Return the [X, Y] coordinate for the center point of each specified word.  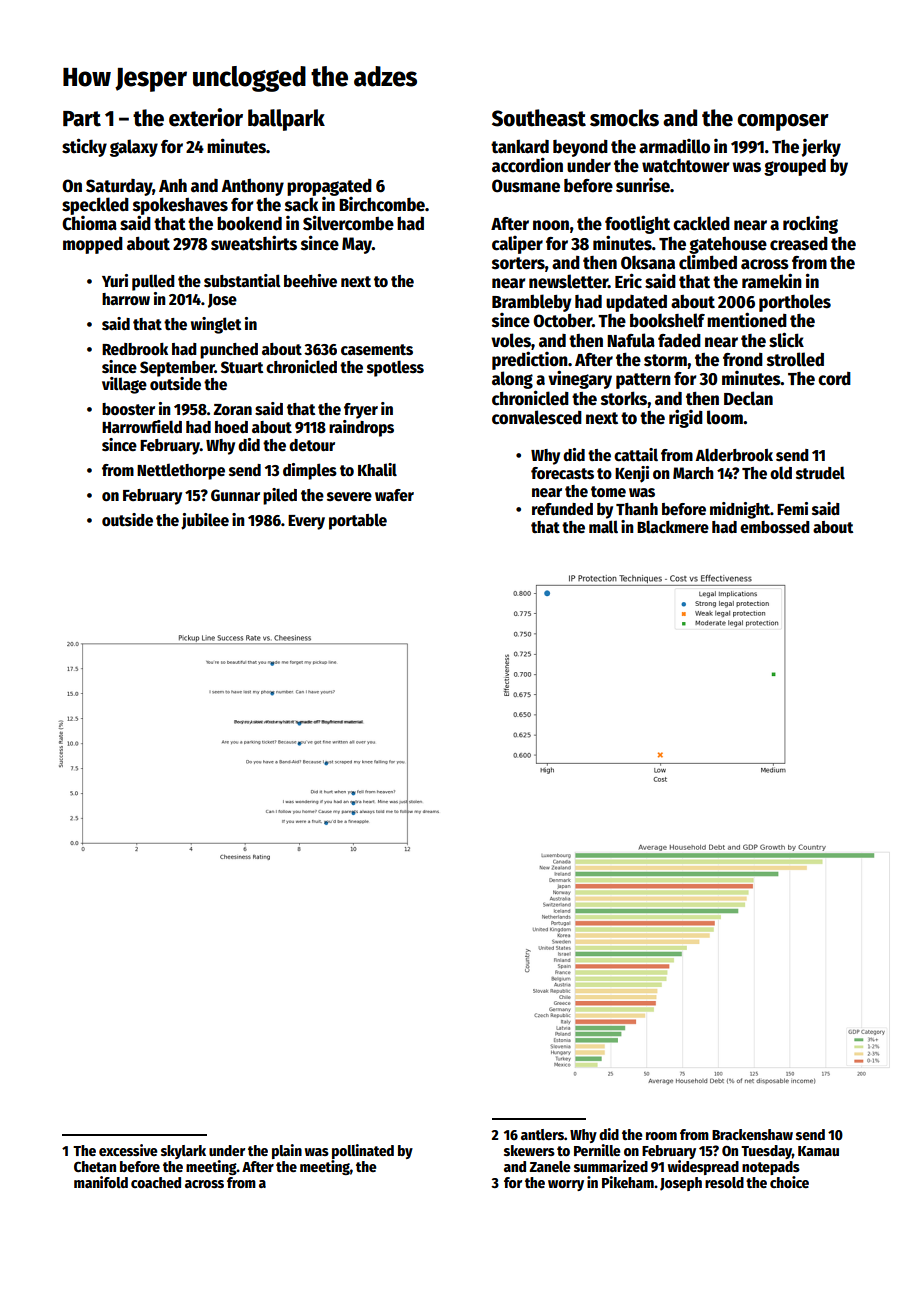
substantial [242, 281]
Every [306, 522]
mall [603, 527]
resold [724, 1182]
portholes [795, 303]
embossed [775, 527]
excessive [128, 1150]
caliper [517, 245]
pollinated [363, 1151]
